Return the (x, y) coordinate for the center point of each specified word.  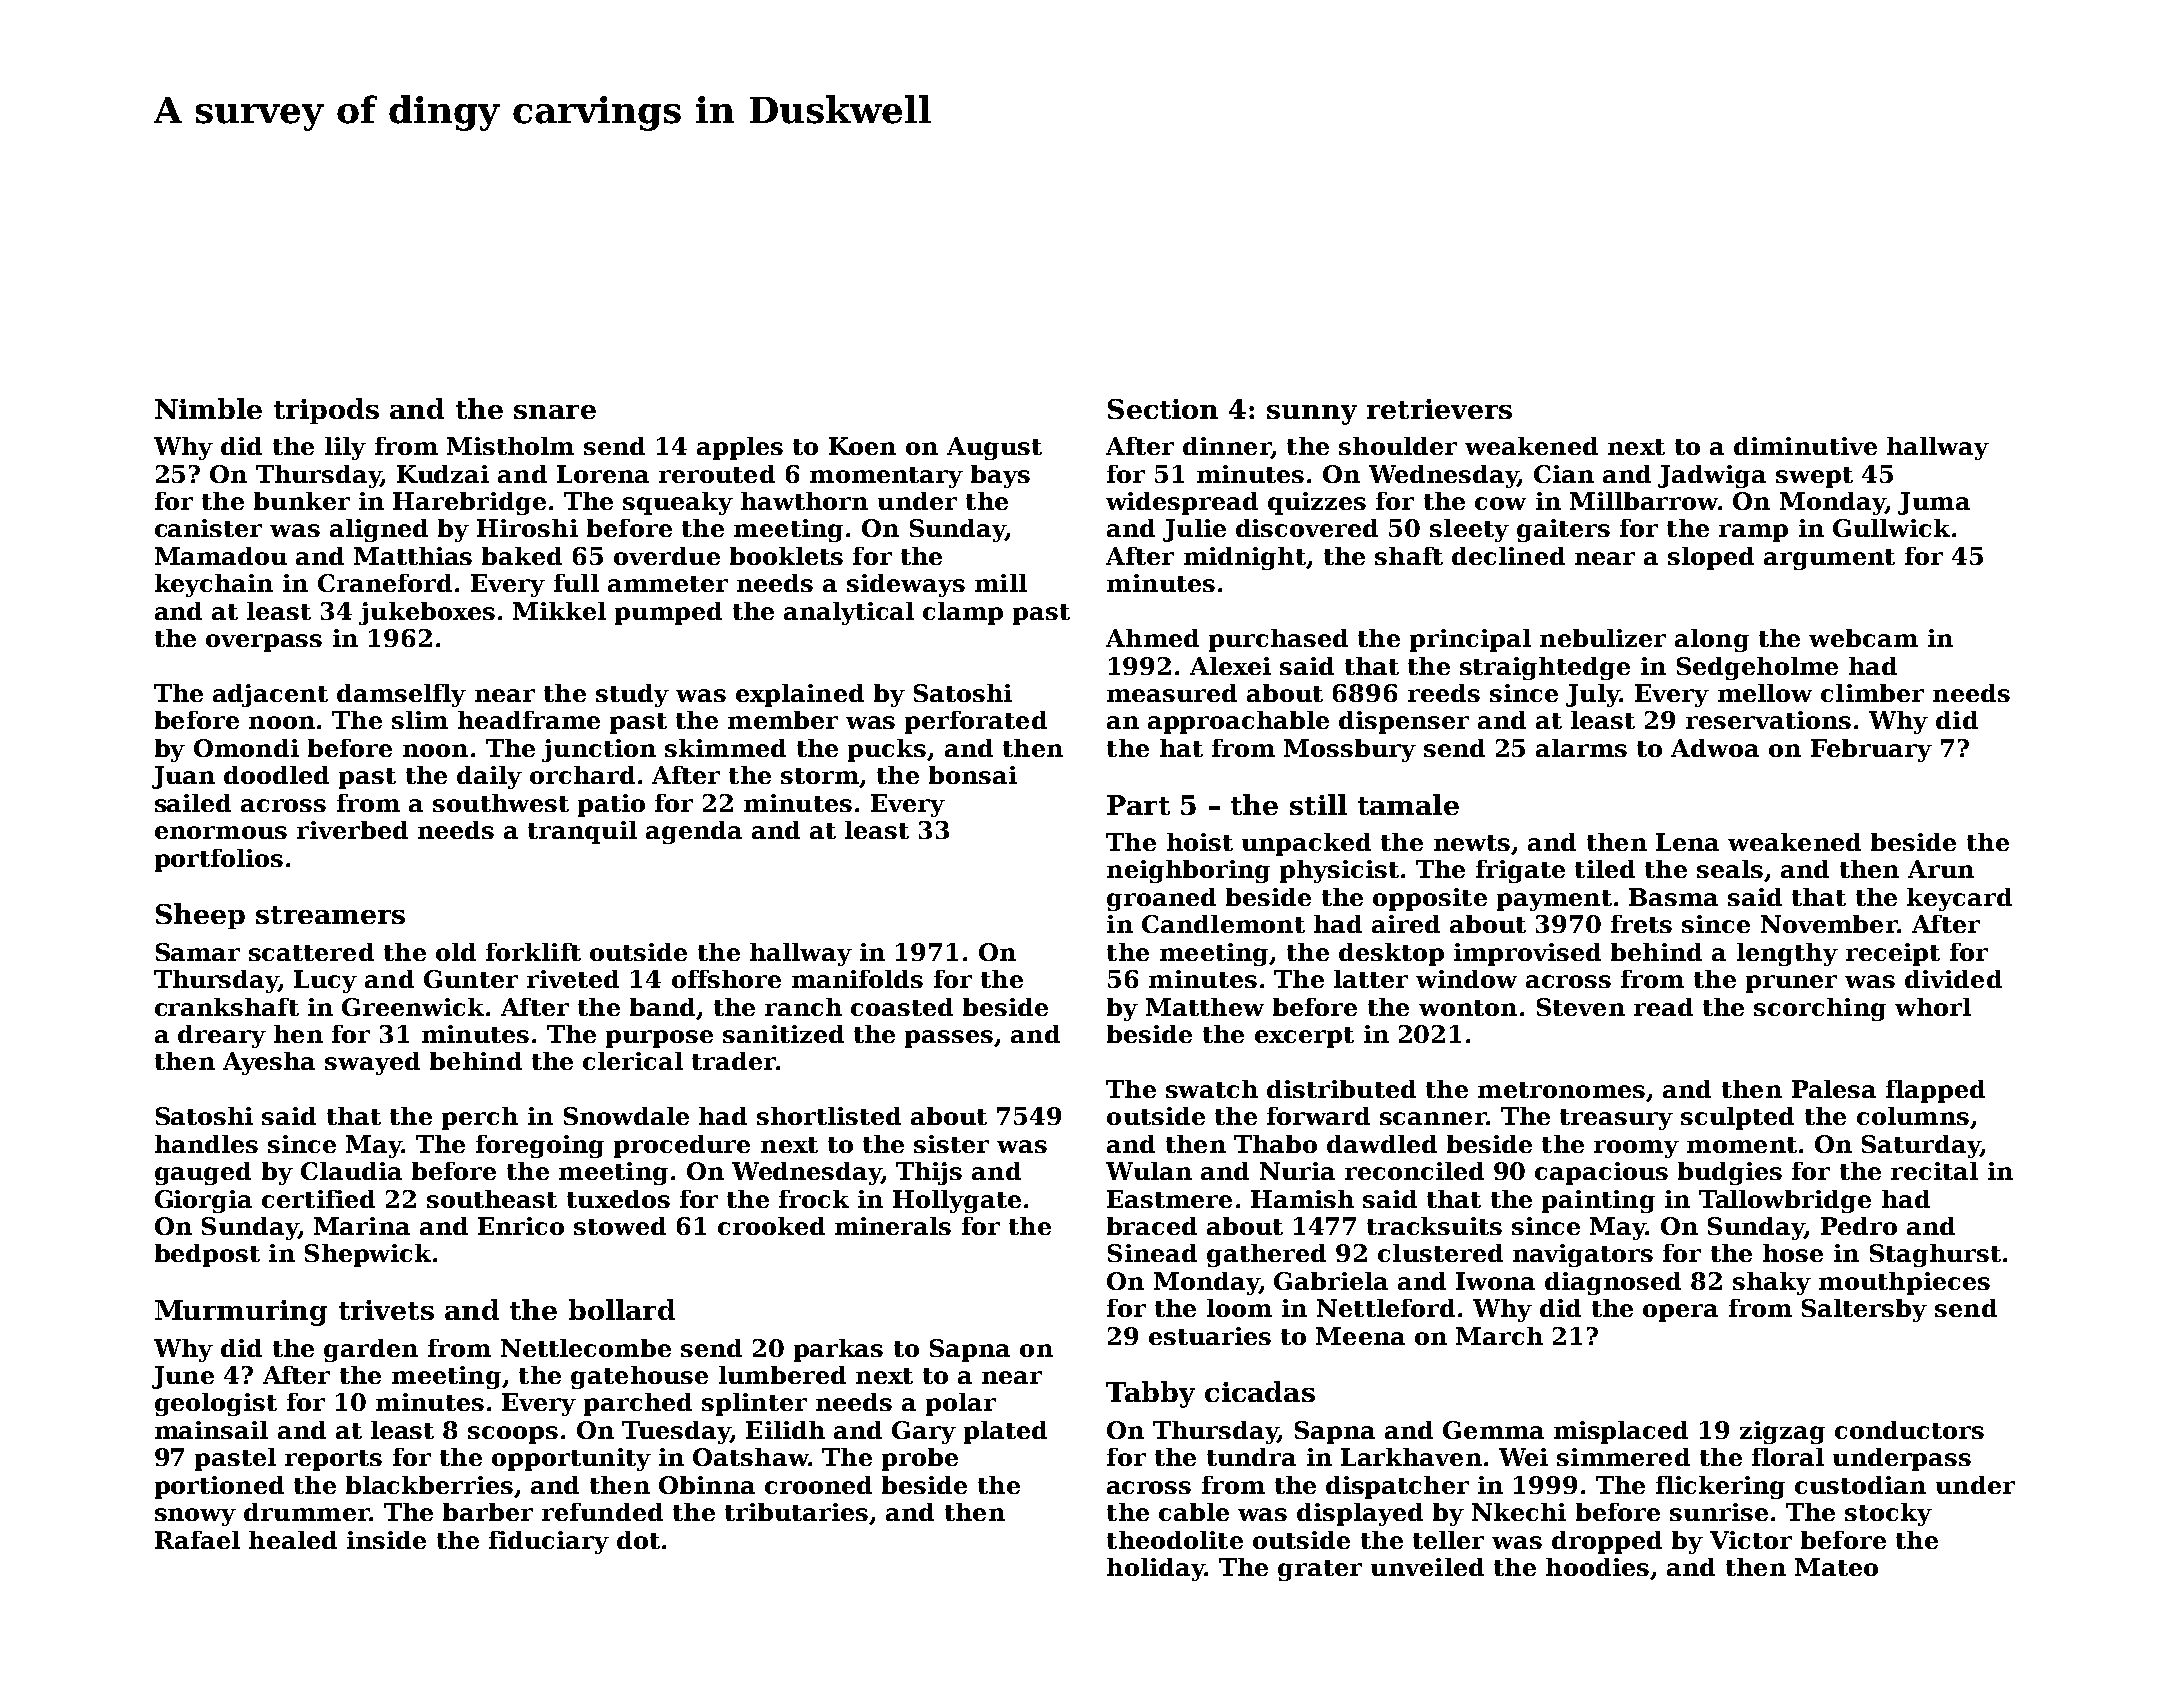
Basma (1673, 897)
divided (1953, 979)
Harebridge (469, 503)
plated (1005, 1432)
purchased (1278, 640)
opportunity (571, 1459)
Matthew (1205, 1007)
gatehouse (639, 1377)
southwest (501, 803)
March (1499, 1336)
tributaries (796, 1512)
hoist (1200, 842)
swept (1814, 477)
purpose (659, 1039)
